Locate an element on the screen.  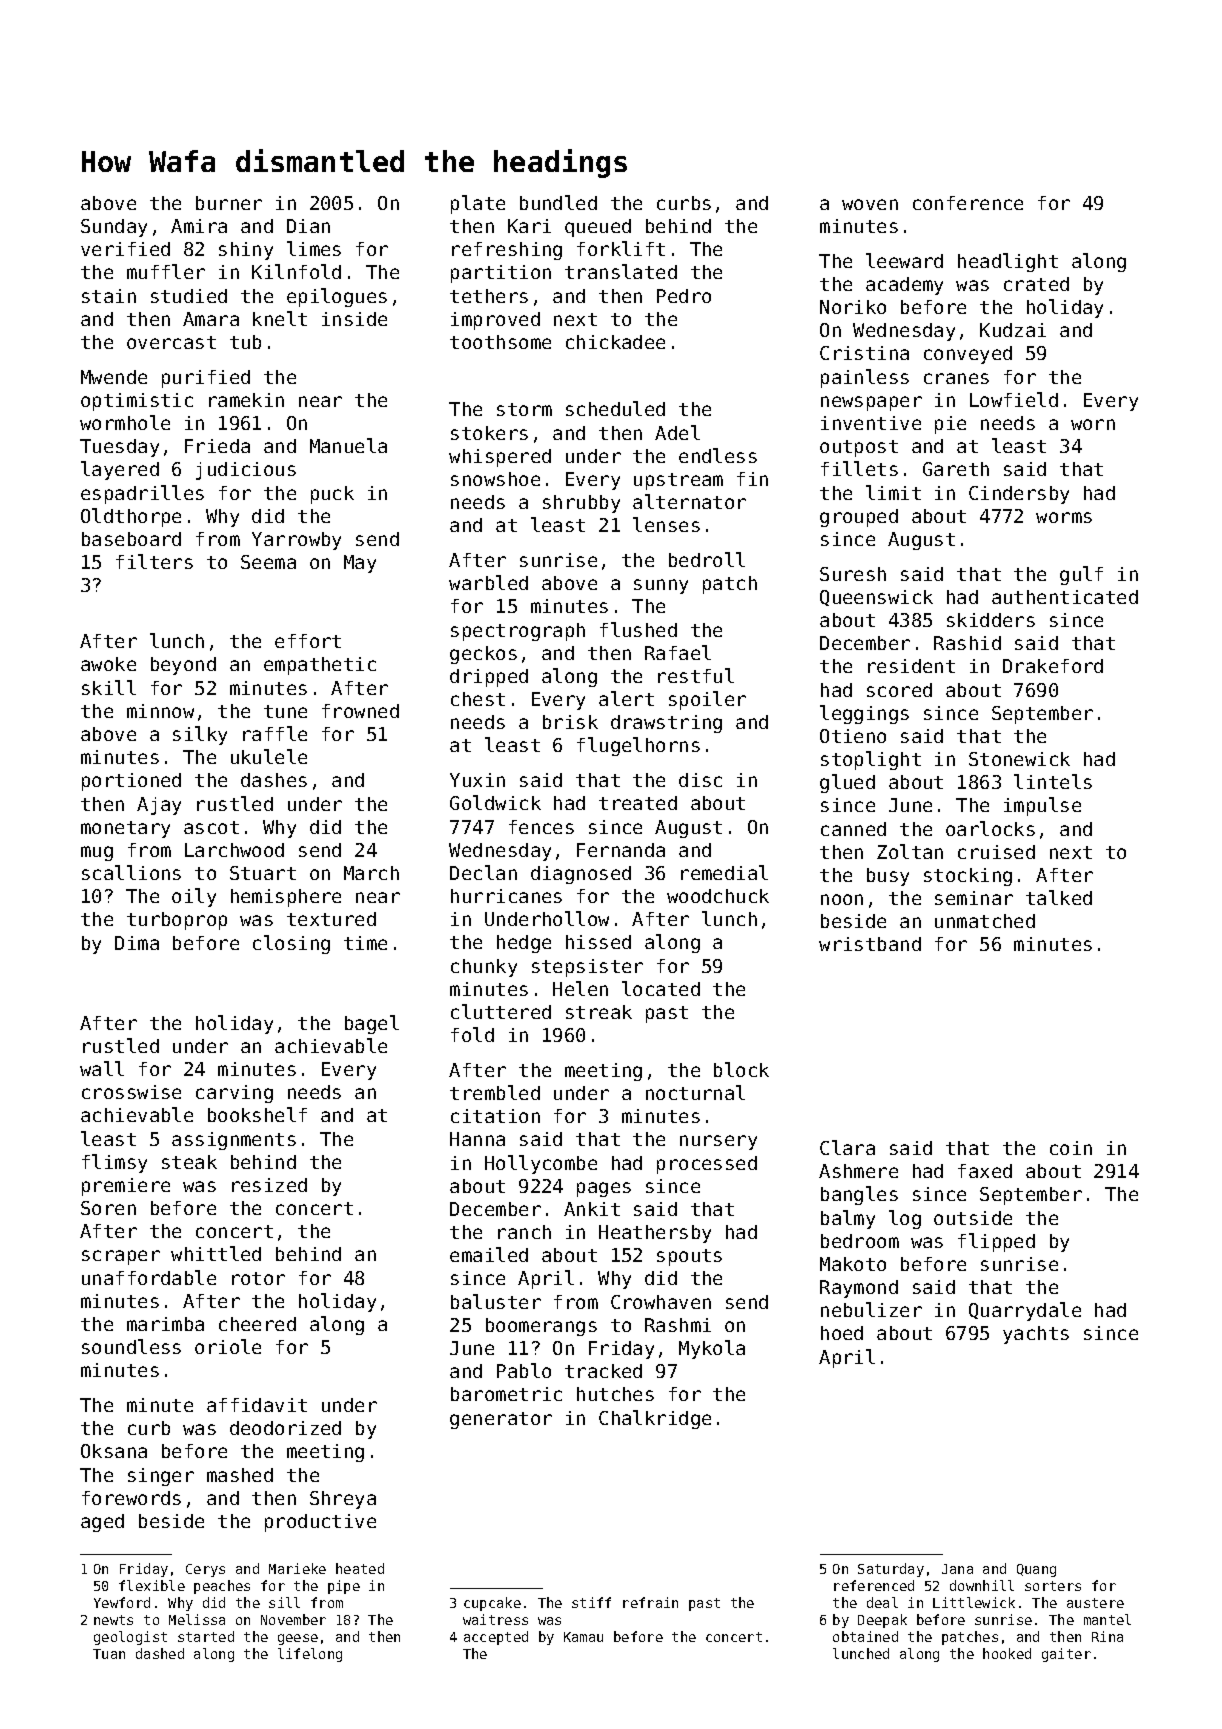
conference is located at coordinates (968, 203).
